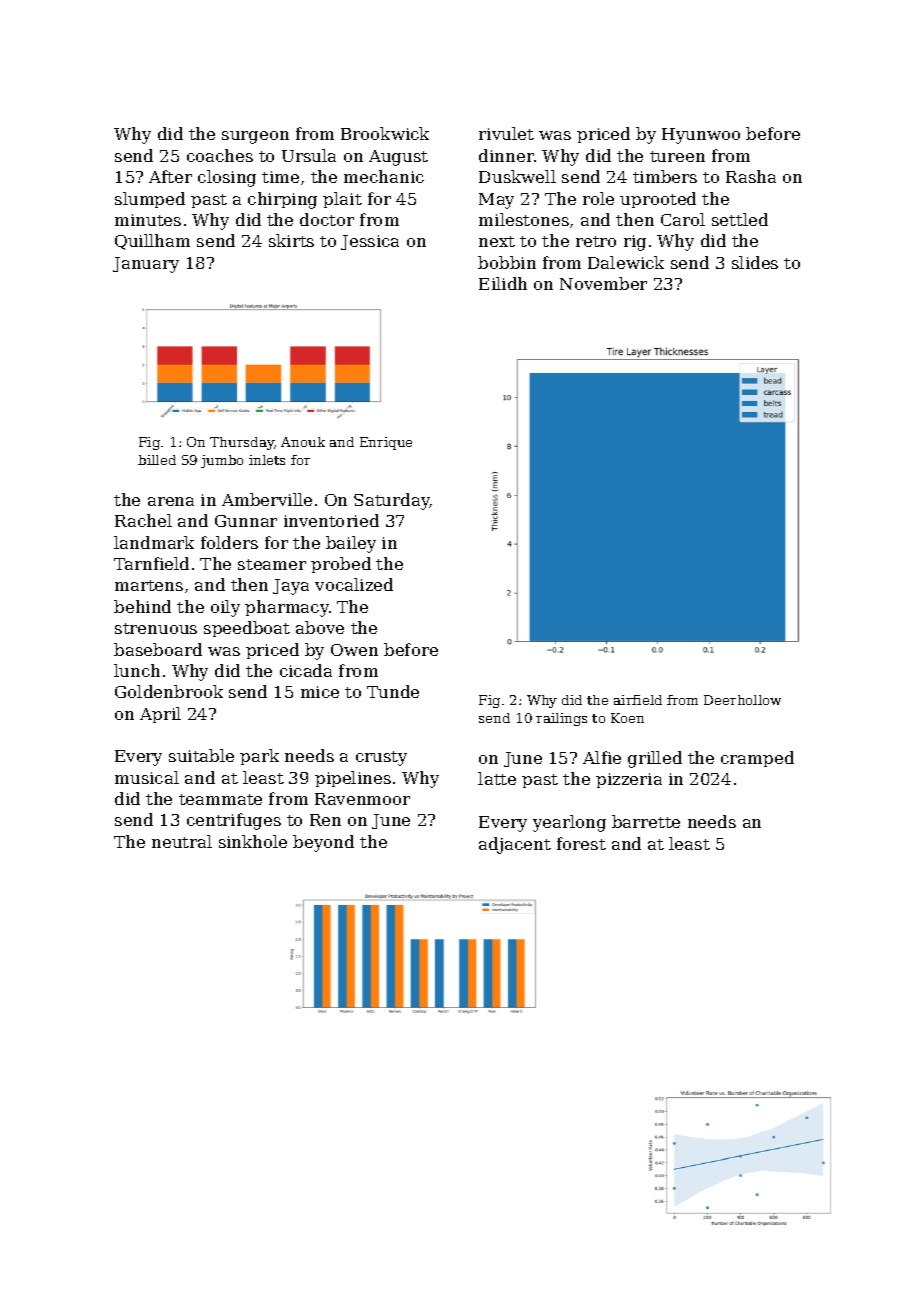  Describe the element at coordinates (757, 759) in the page. I see `cramped` at that location.
